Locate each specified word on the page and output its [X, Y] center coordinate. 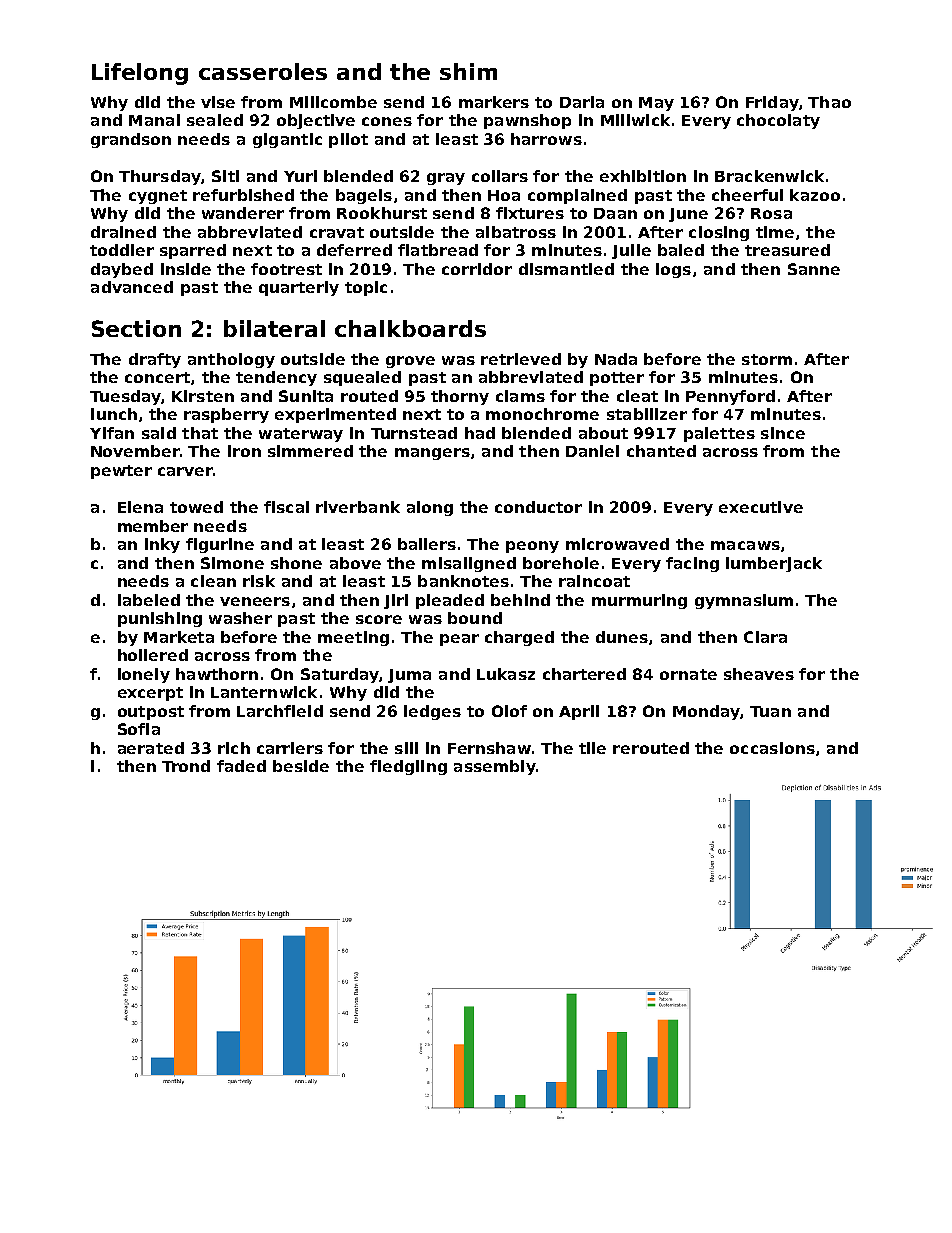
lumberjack [774, 564]
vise [218, 102]
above [355, 563]
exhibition [643, 176]
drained [123, 232]
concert [157, 377]
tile [592, 748]
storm [767, 359]
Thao [829, 102]
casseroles [263, 71]
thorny [460, 397]
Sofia [139, 729]
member [153, 526]
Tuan [770, 711]
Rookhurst [382, 213]
